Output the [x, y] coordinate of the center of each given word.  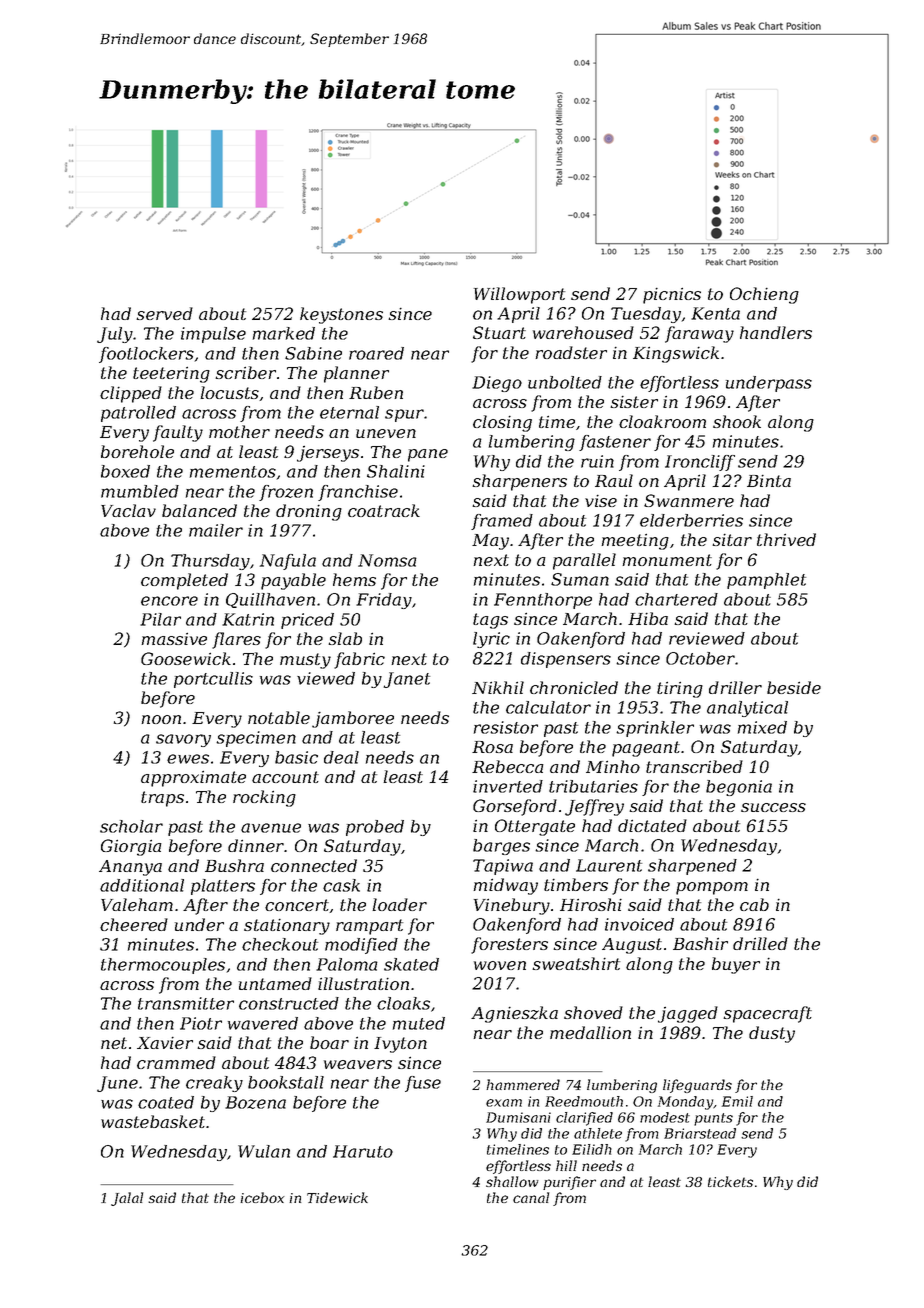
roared [376, 353]
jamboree [353, 719]
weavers [358, 1064]
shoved [593, 1012]
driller [735, 687]
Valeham [137, 904]
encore [169, 601]
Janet [407, 680]
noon [161, 719]
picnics [672, 295]
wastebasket [153, 1121]
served [164, 313]
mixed [762, 727]
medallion [590, 1032]
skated [411, 964]
